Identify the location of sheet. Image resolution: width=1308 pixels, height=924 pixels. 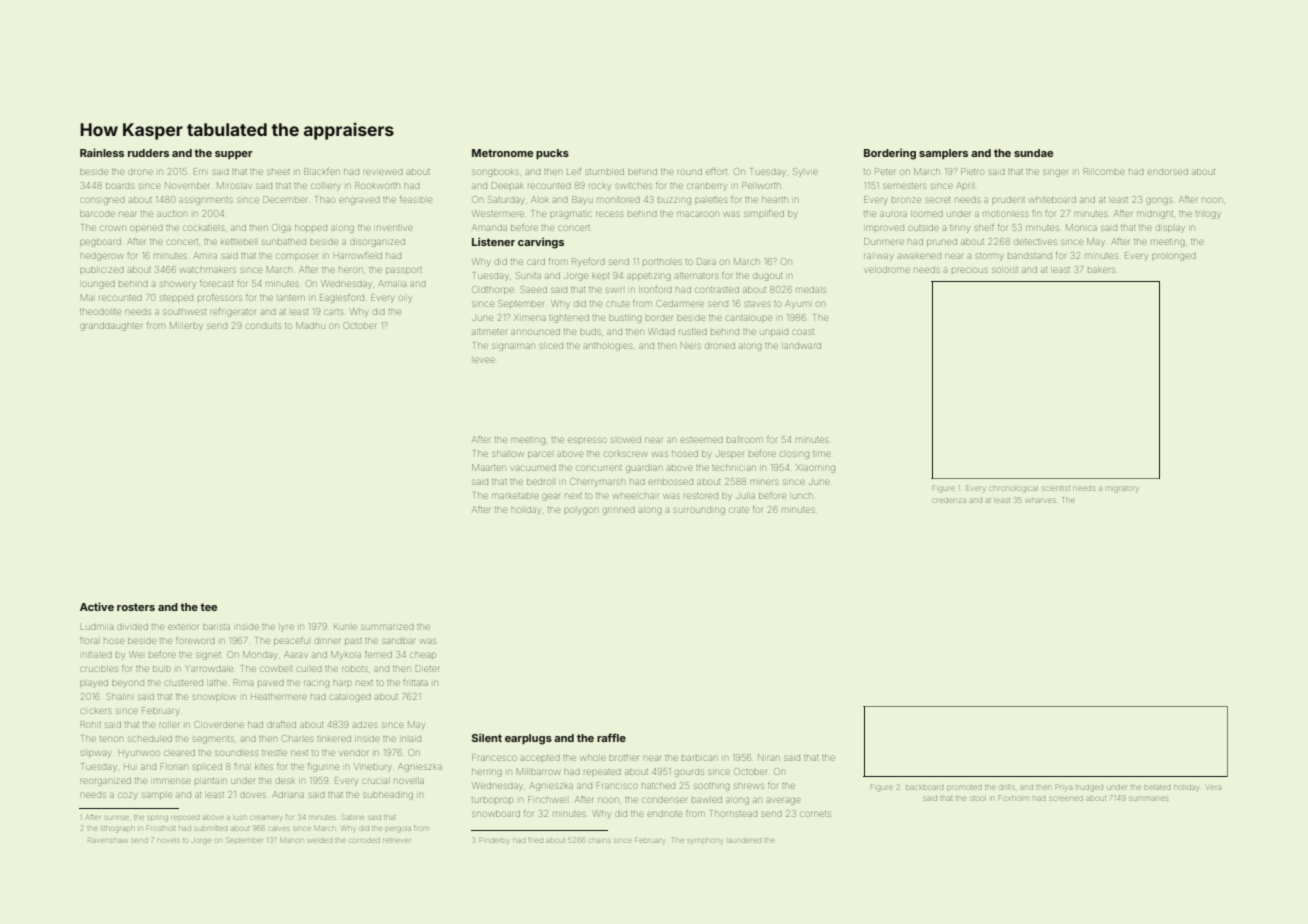
(278, 172).
